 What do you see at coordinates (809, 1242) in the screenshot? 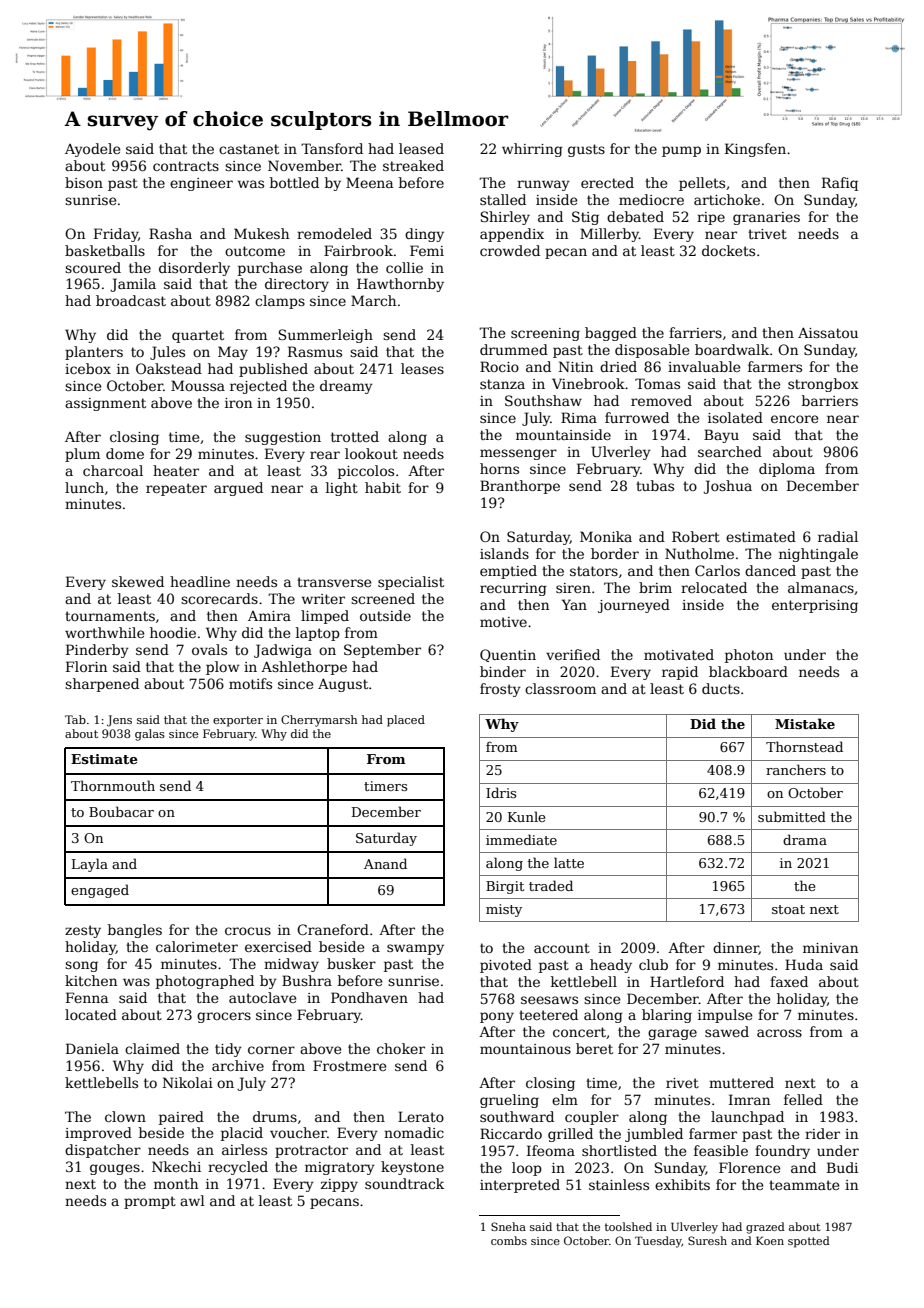
I see `spotted` at bounding box center [809, 1242].
